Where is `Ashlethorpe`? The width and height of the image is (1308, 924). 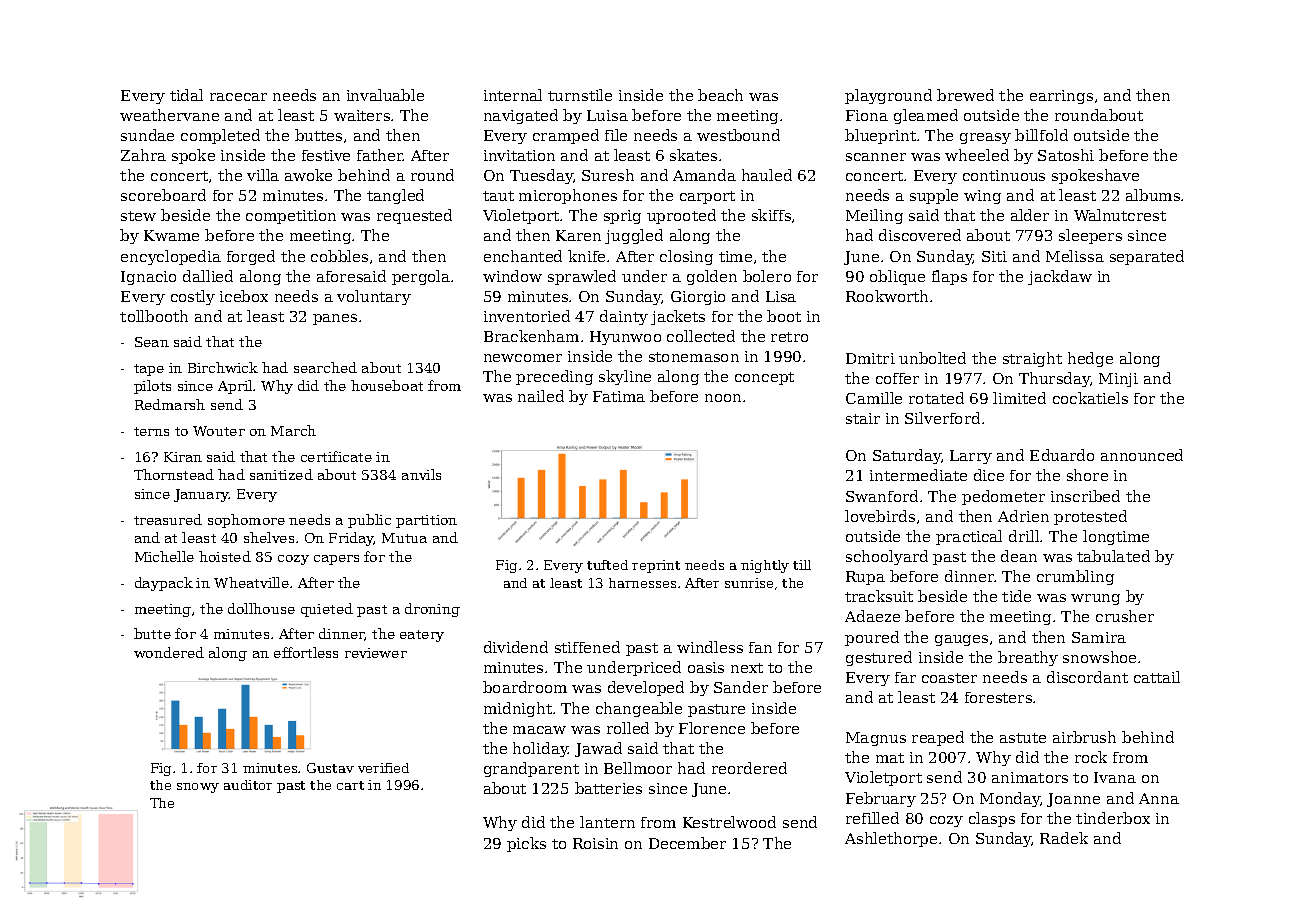
Ashlethorpe is located at coordinates (891, 839).
